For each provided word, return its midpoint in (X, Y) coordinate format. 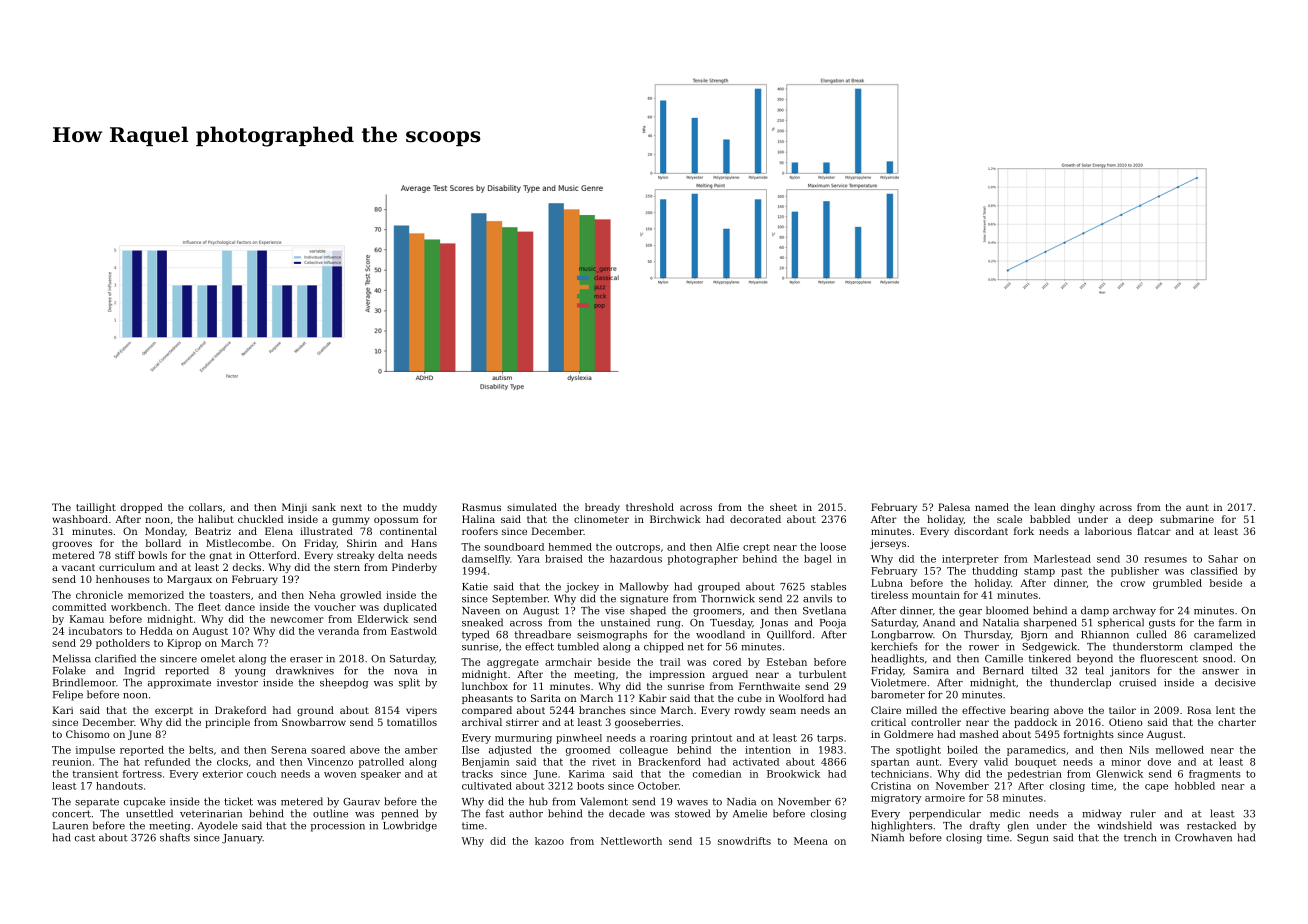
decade (627, 813)
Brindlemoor (84, 682)
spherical (1121, 623)
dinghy (1078, 508)
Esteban (787, 662)
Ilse (470, 750)
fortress (142, 774)
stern (347, 567)
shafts (175, 837)
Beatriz (213, 531)
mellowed (1180, 750)
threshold (650, 507)
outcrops (638, 548)
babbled (1050, 519)
